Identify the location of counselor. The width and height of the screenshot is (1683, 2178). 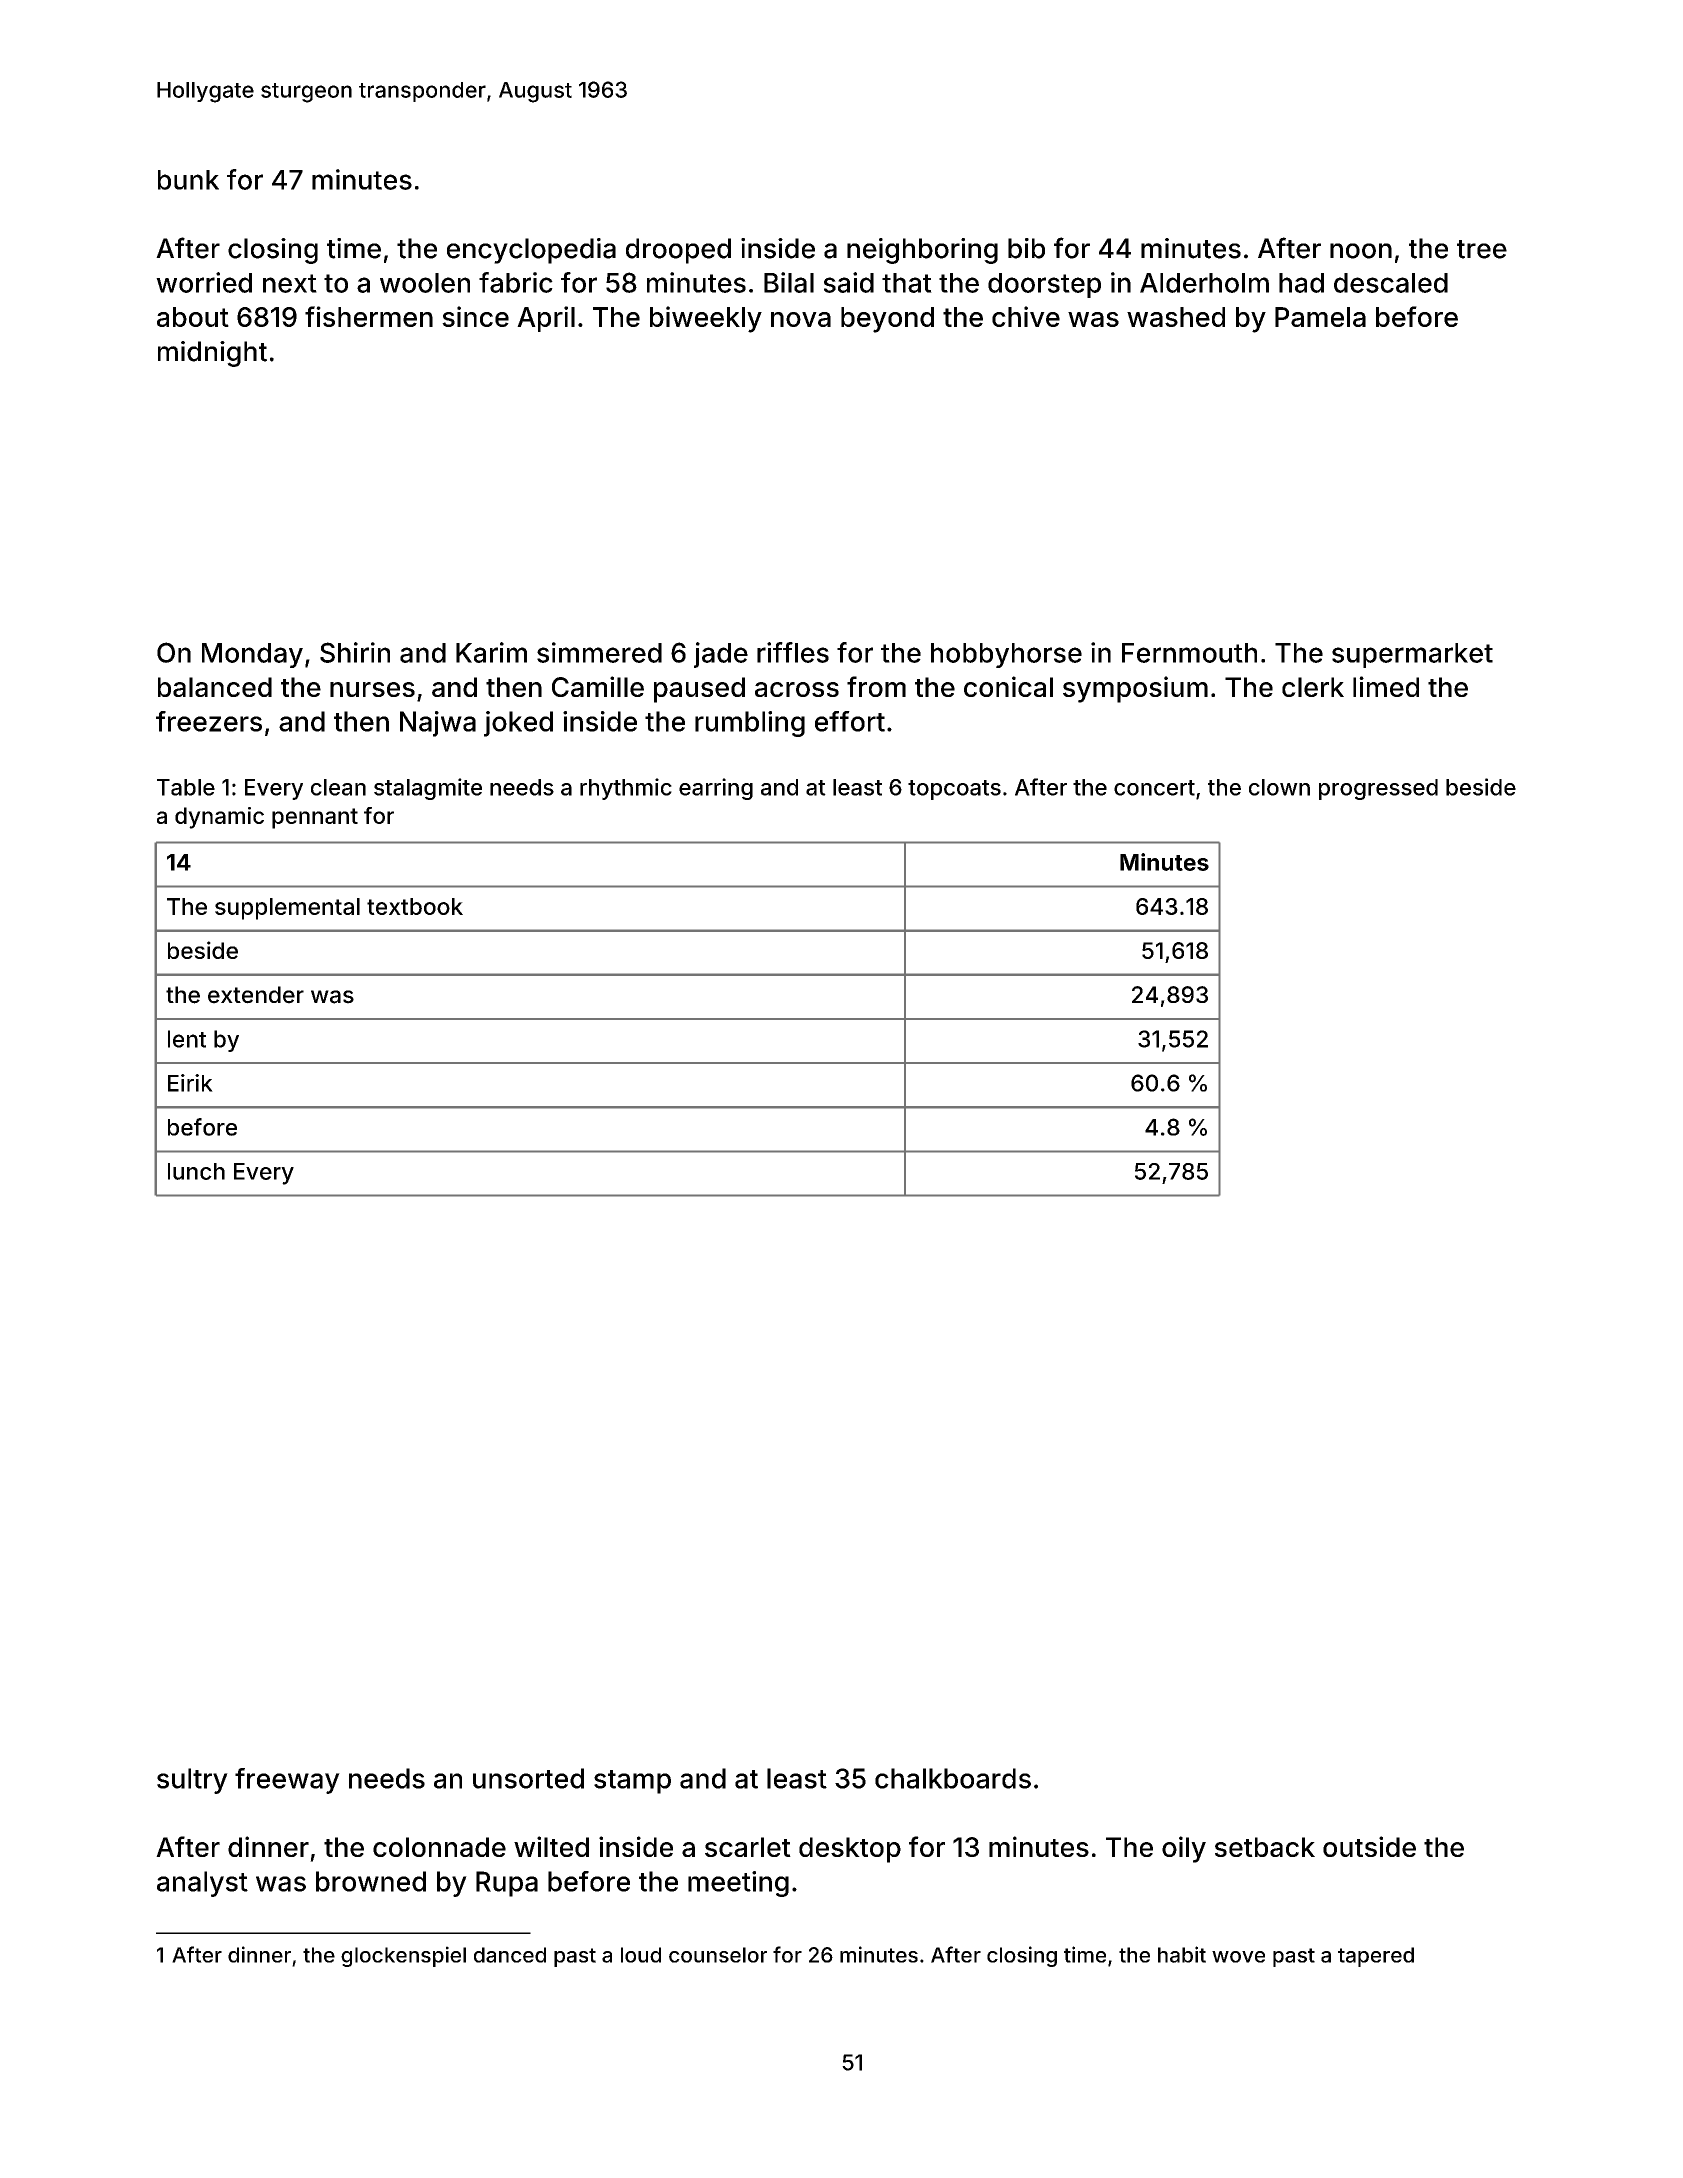
(718, 1955).
